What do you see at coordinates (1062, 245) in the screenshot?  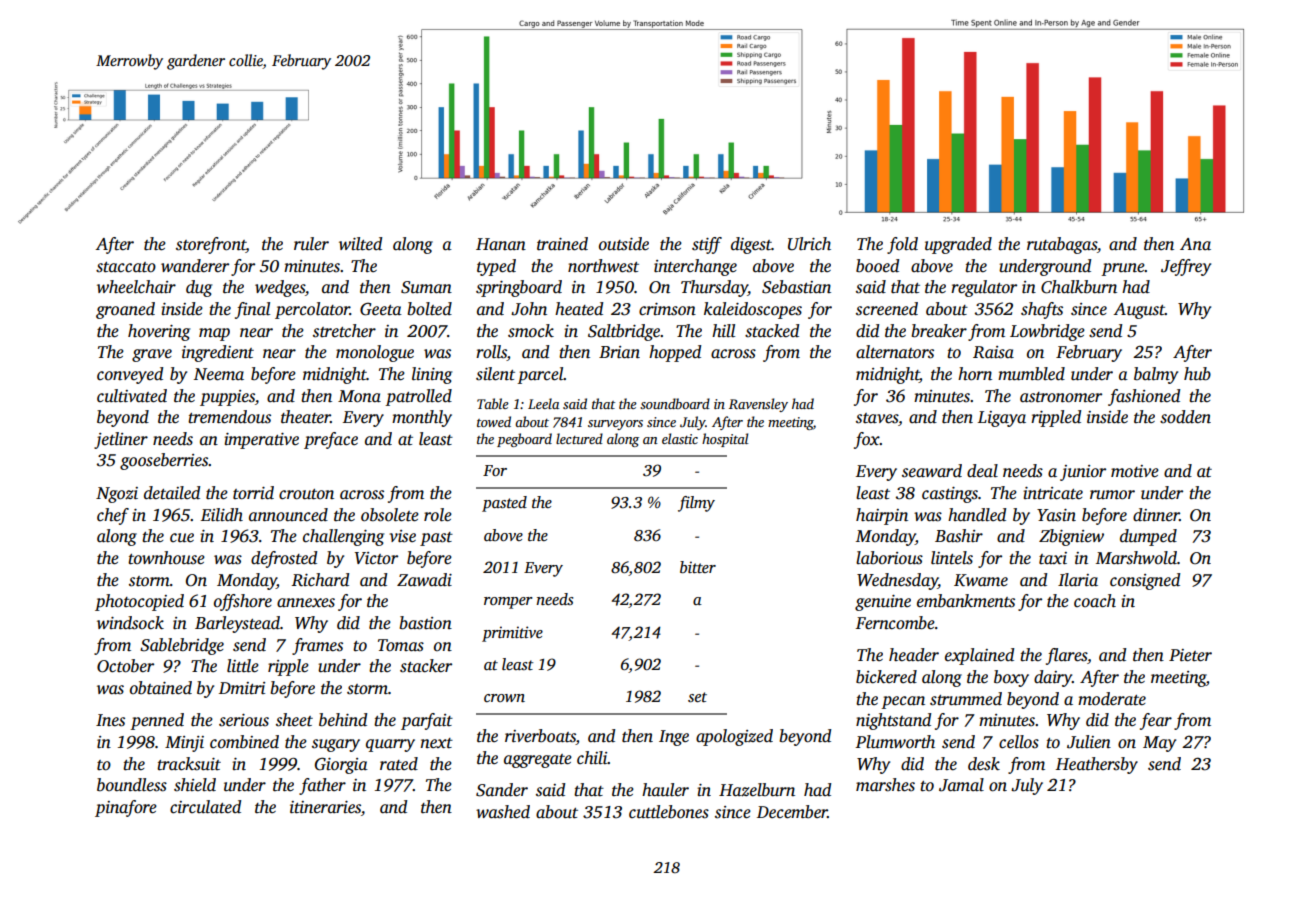 I see `rutabagas` at bounding box center [1062, 245].
